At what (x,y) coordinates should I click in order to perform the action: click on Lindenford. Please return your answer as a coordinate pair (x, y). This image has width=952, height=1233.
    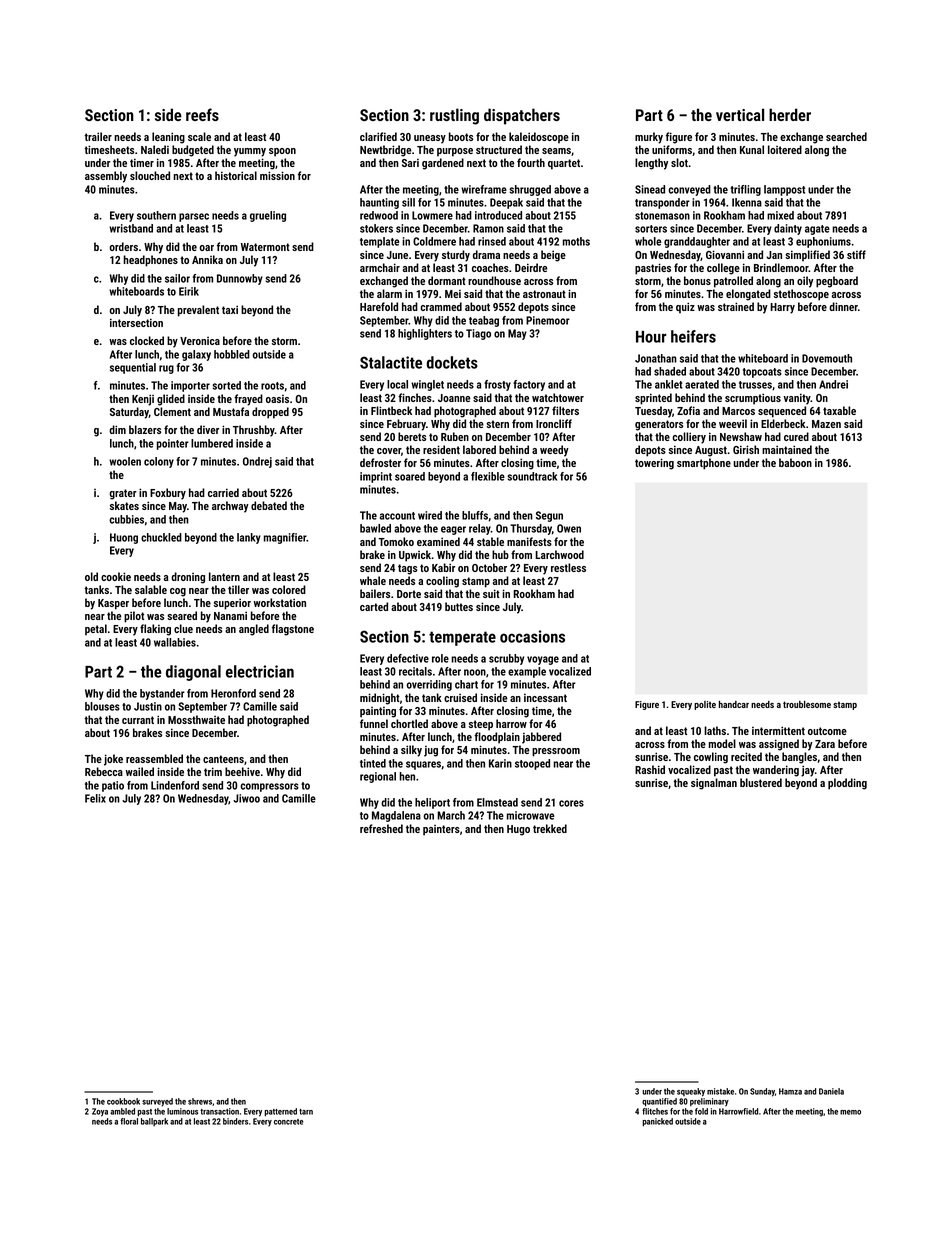
    Looking at the image, I should click on (175, 785).
